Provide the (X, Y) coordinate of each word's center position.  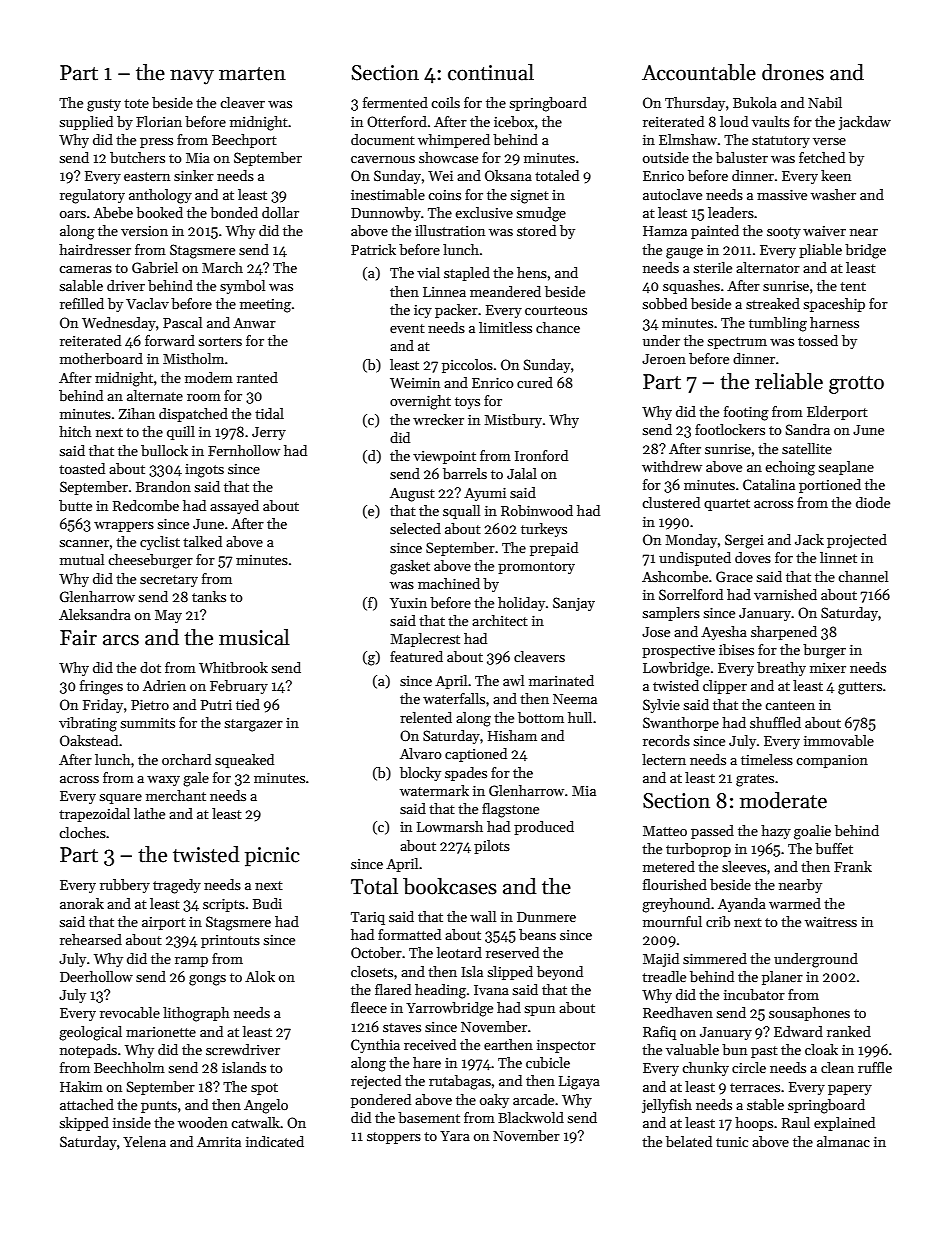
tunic (732, 1142)
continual (491, 72)
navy (192, 77)
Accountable (699, 72)
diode (873, 502)
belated (689, 1141)
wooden (203, 1122)
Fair (78, 638)
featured (416, 656)
